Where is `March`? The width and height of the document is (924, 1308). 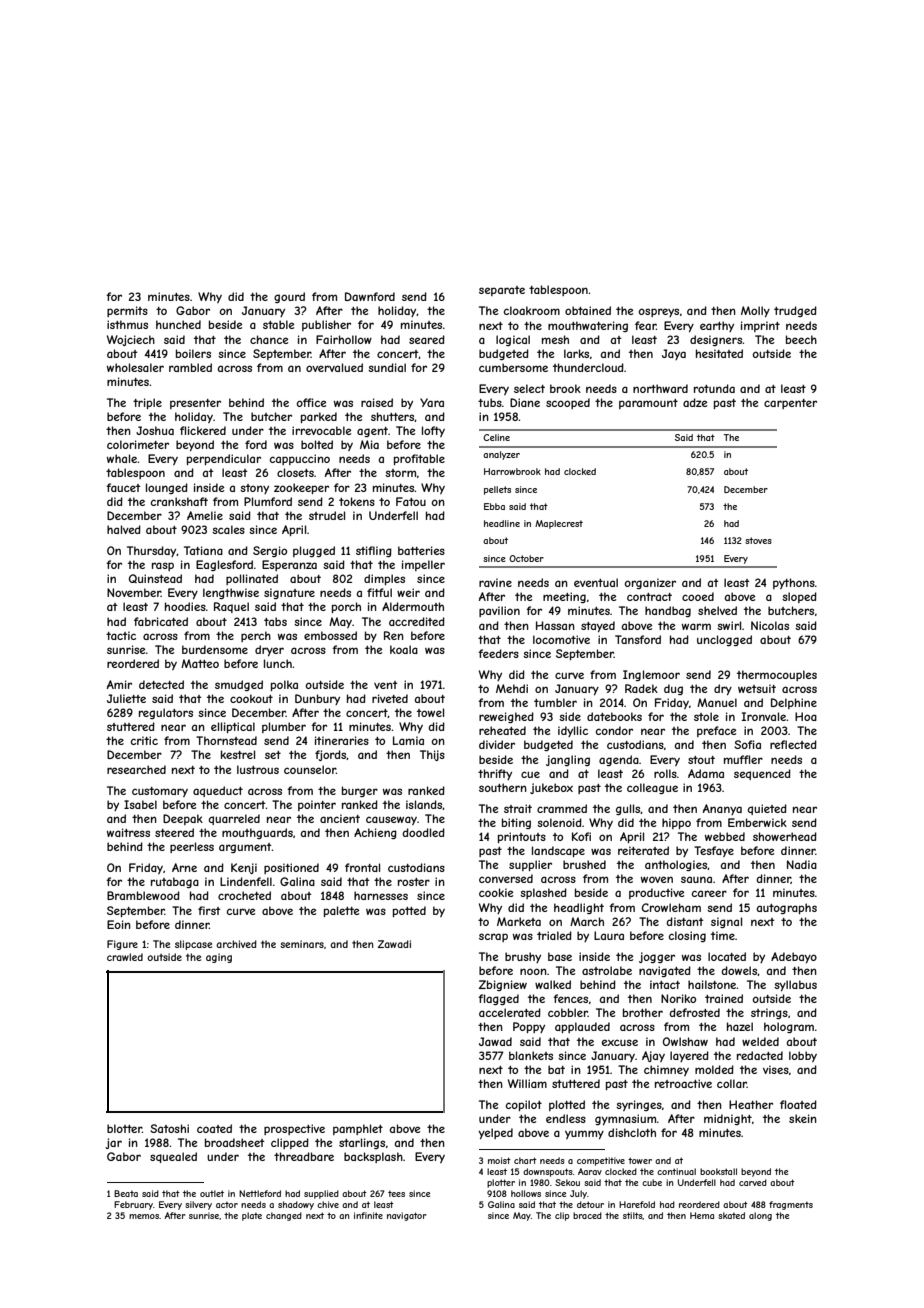 March is located at coordinates (587, 921).
